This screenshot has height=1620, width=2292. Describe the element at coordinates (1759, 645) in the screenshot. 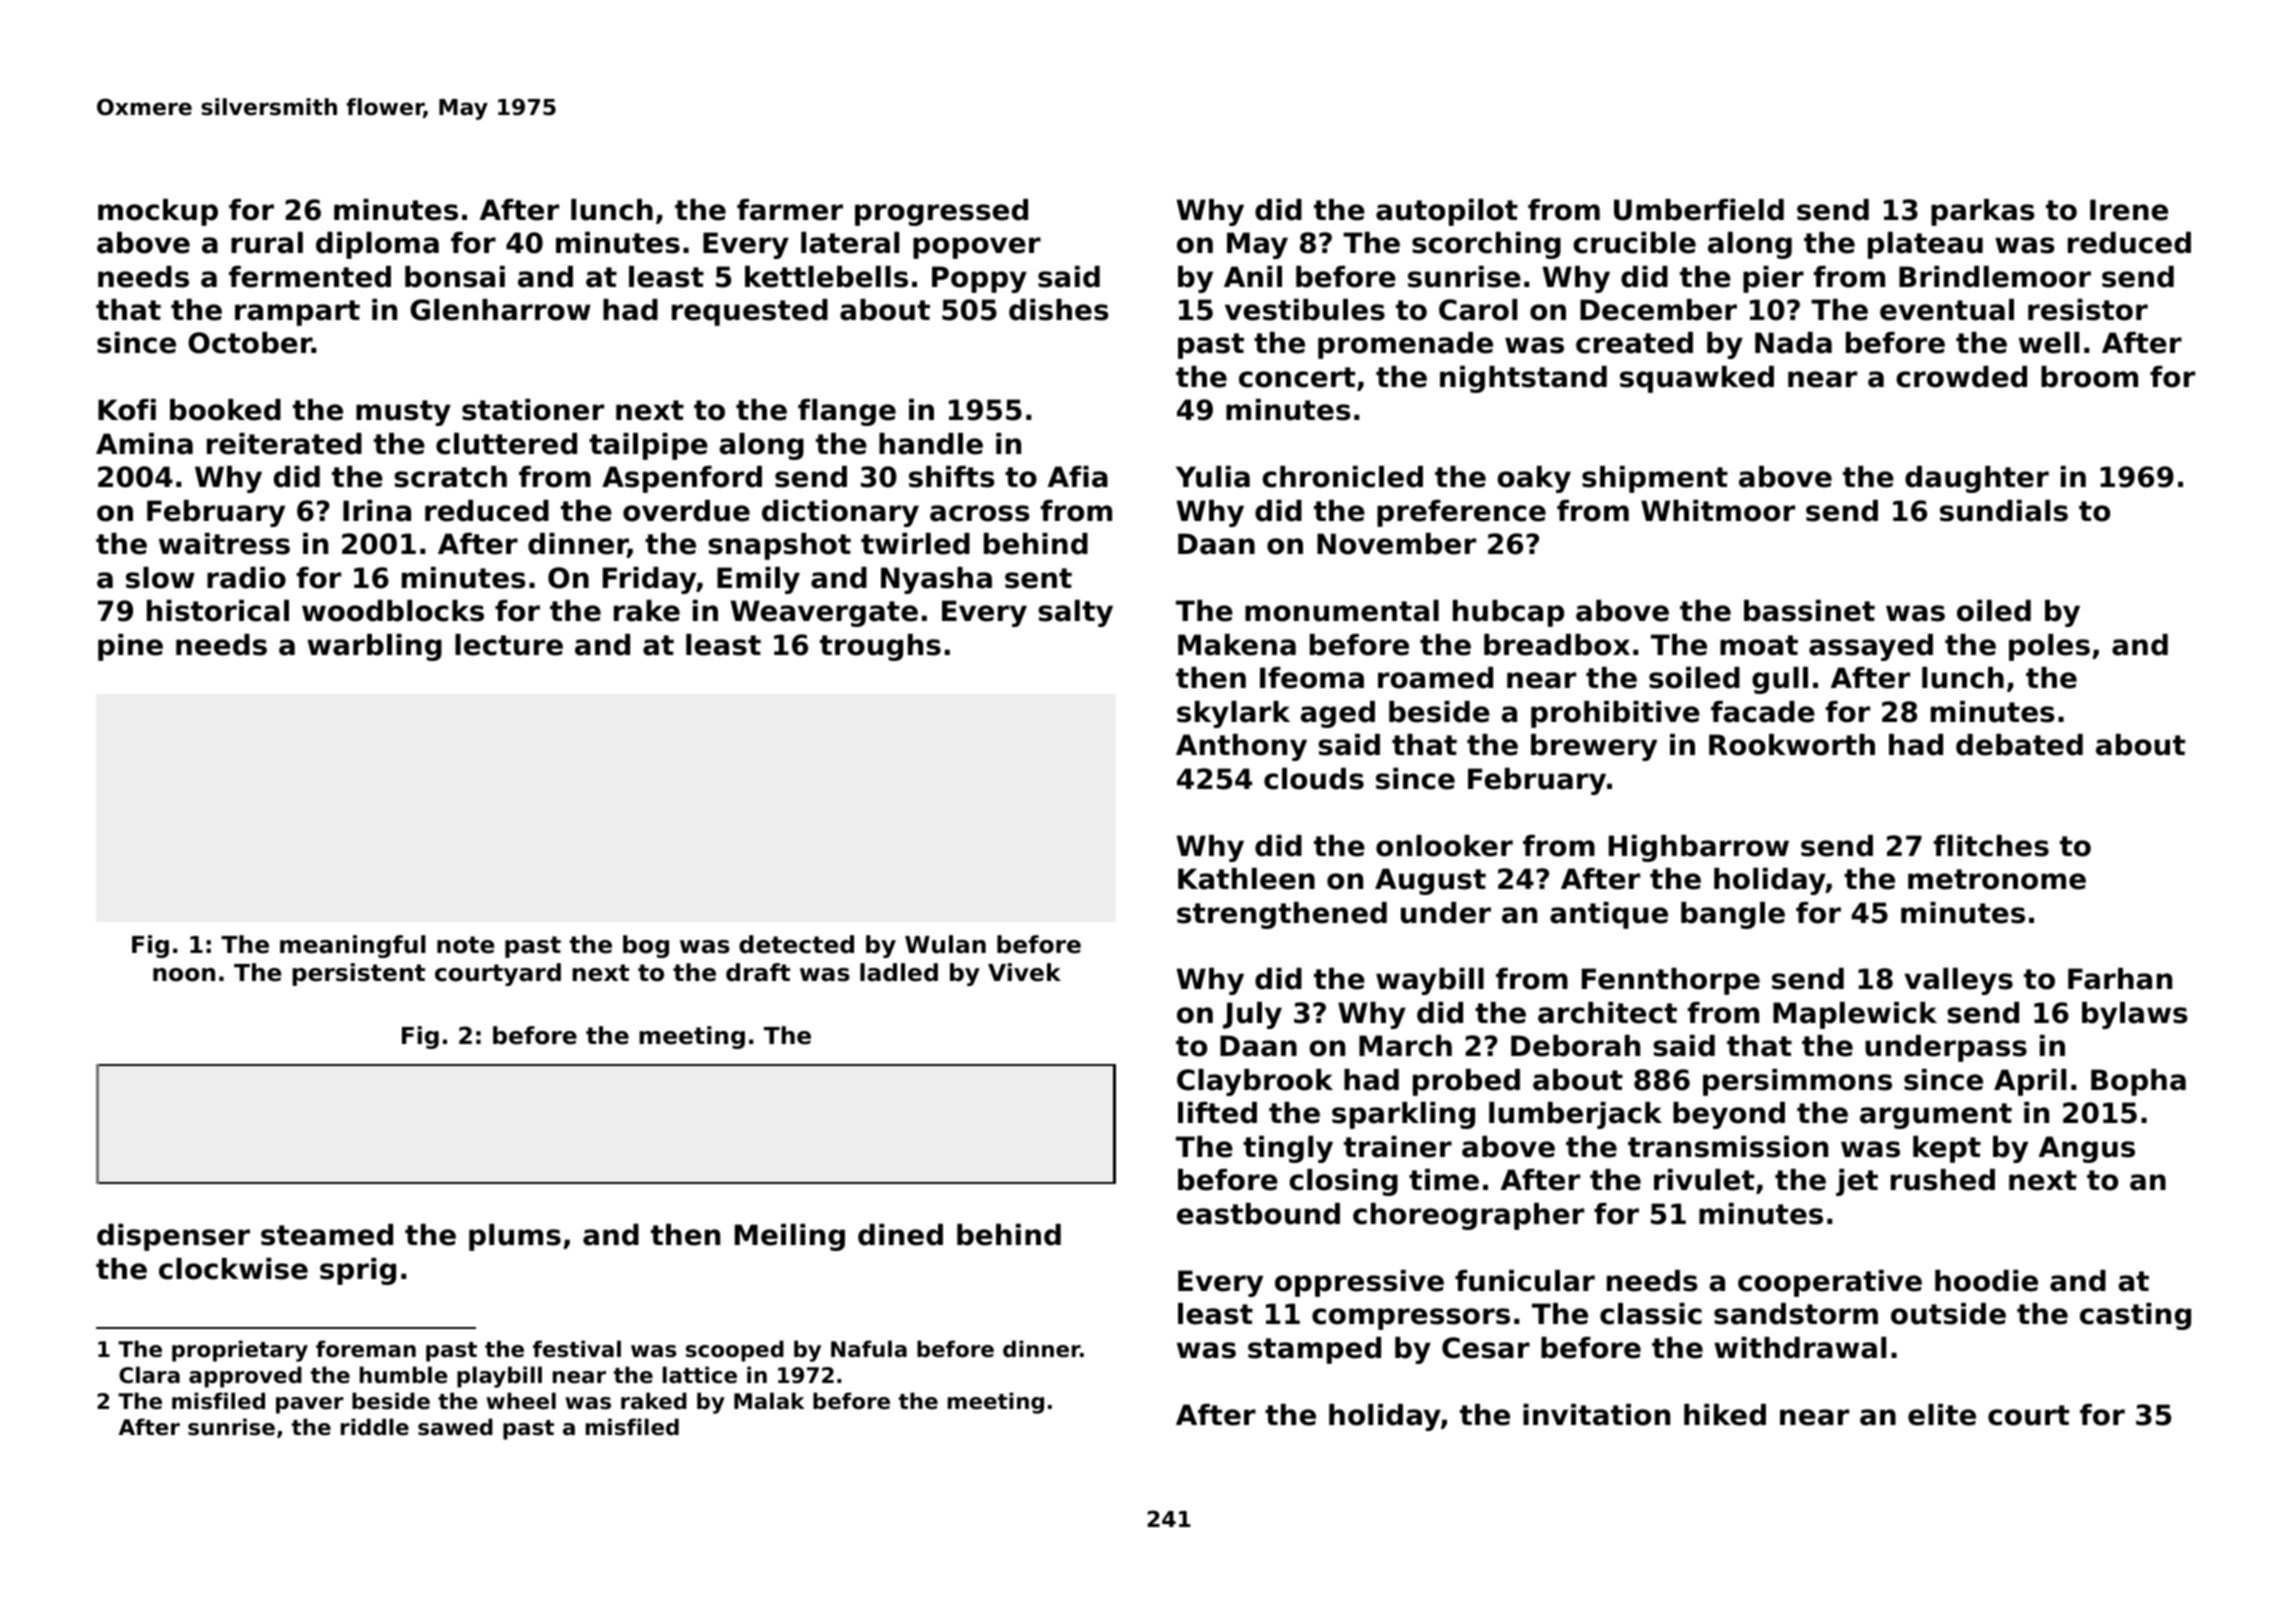

I see `moat` at that location.
